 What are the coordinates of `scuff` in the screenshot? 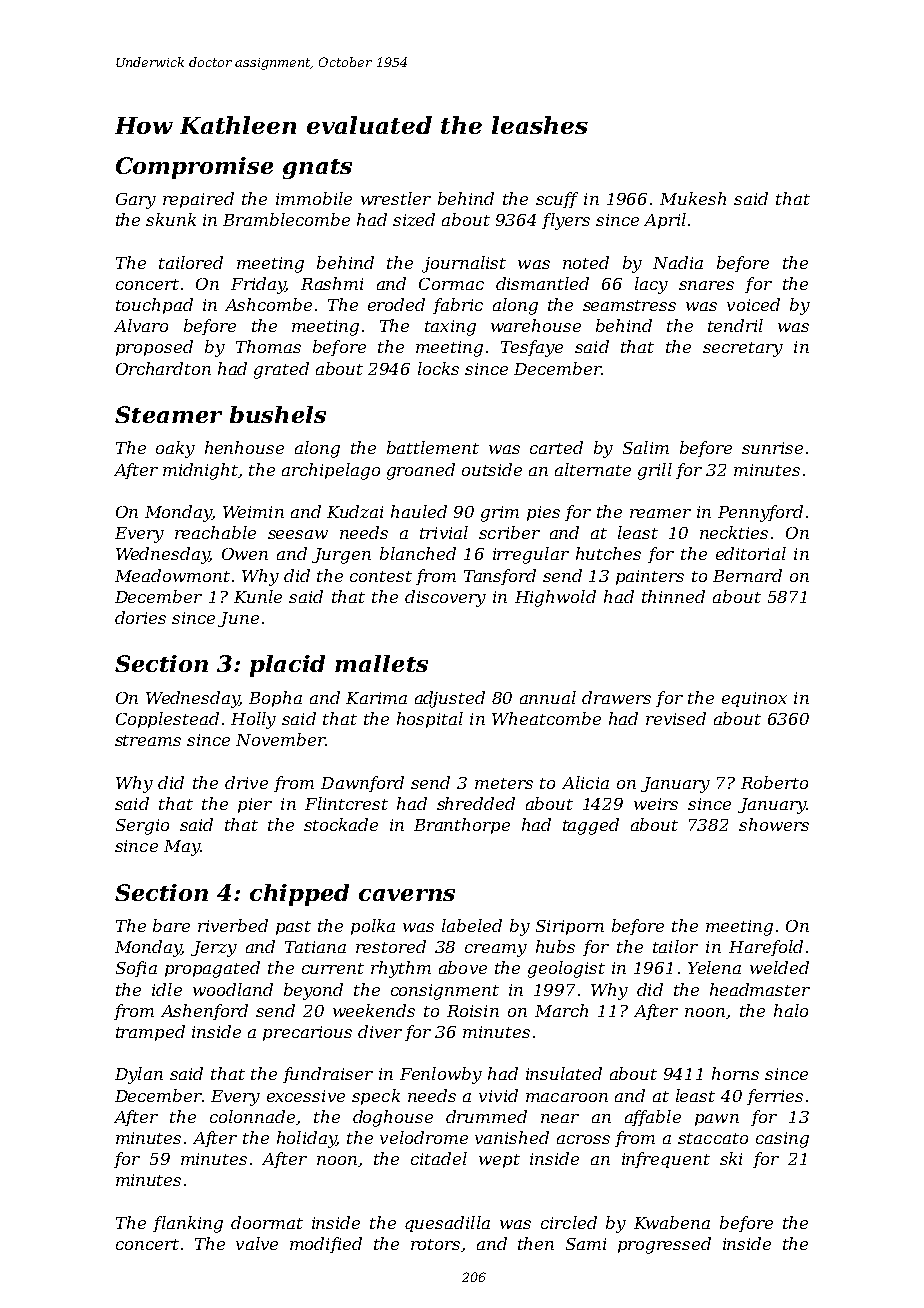 It's located at (557, 200).
